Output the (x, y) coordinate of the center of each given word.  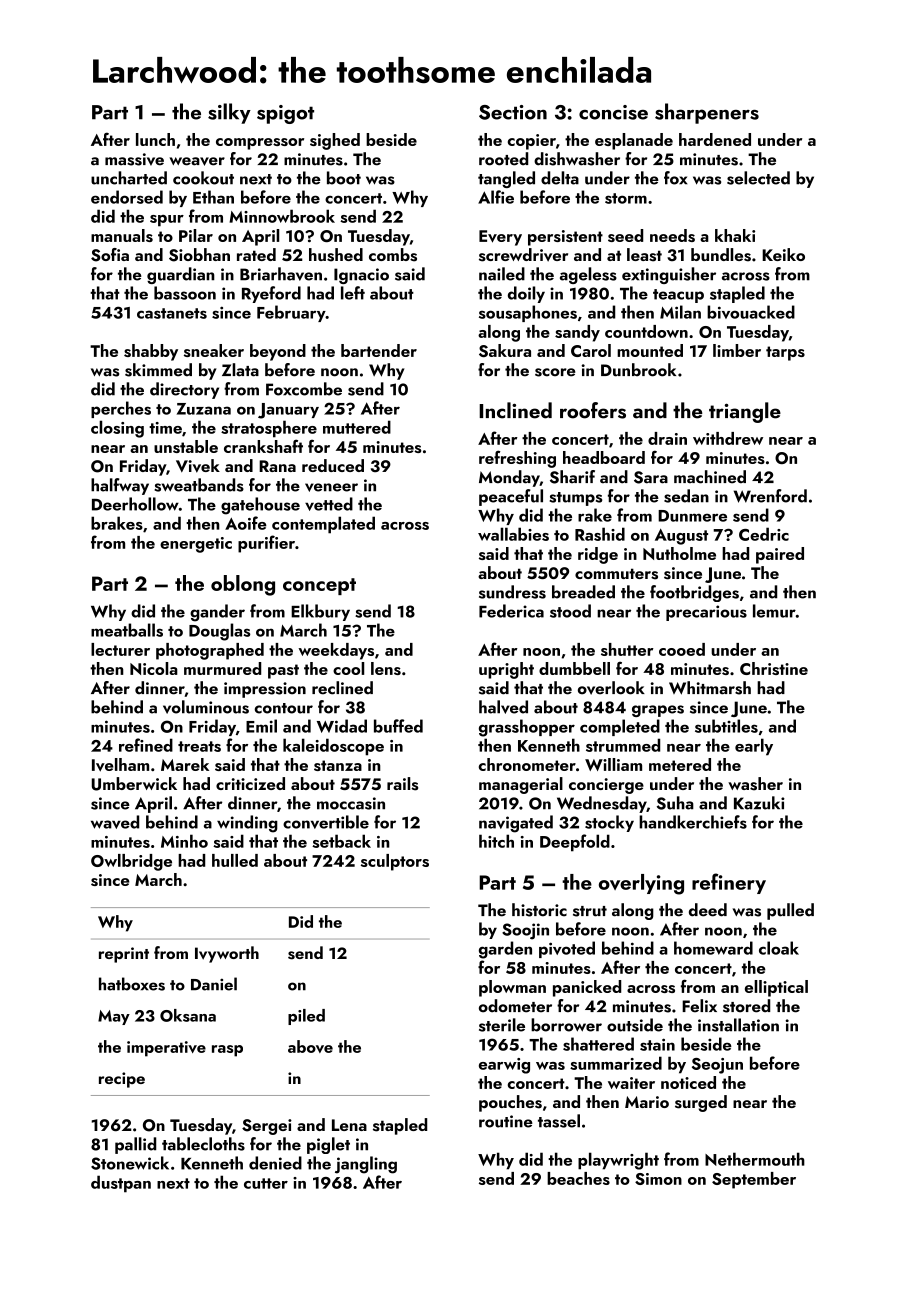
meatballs (127, 630)
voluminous (206, 707)
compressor (260, 144)
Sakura (505, 350)
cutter (266, 1183)
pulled (790, 911)
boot (344, 178)
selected (758, 178)
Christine (774, 668)
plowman (512, 988)
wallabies (513, 534)
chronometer (527, 764)
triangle (745, 412)
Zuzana (204, 409)
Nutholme (679, 553)
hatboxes (132, 984)
